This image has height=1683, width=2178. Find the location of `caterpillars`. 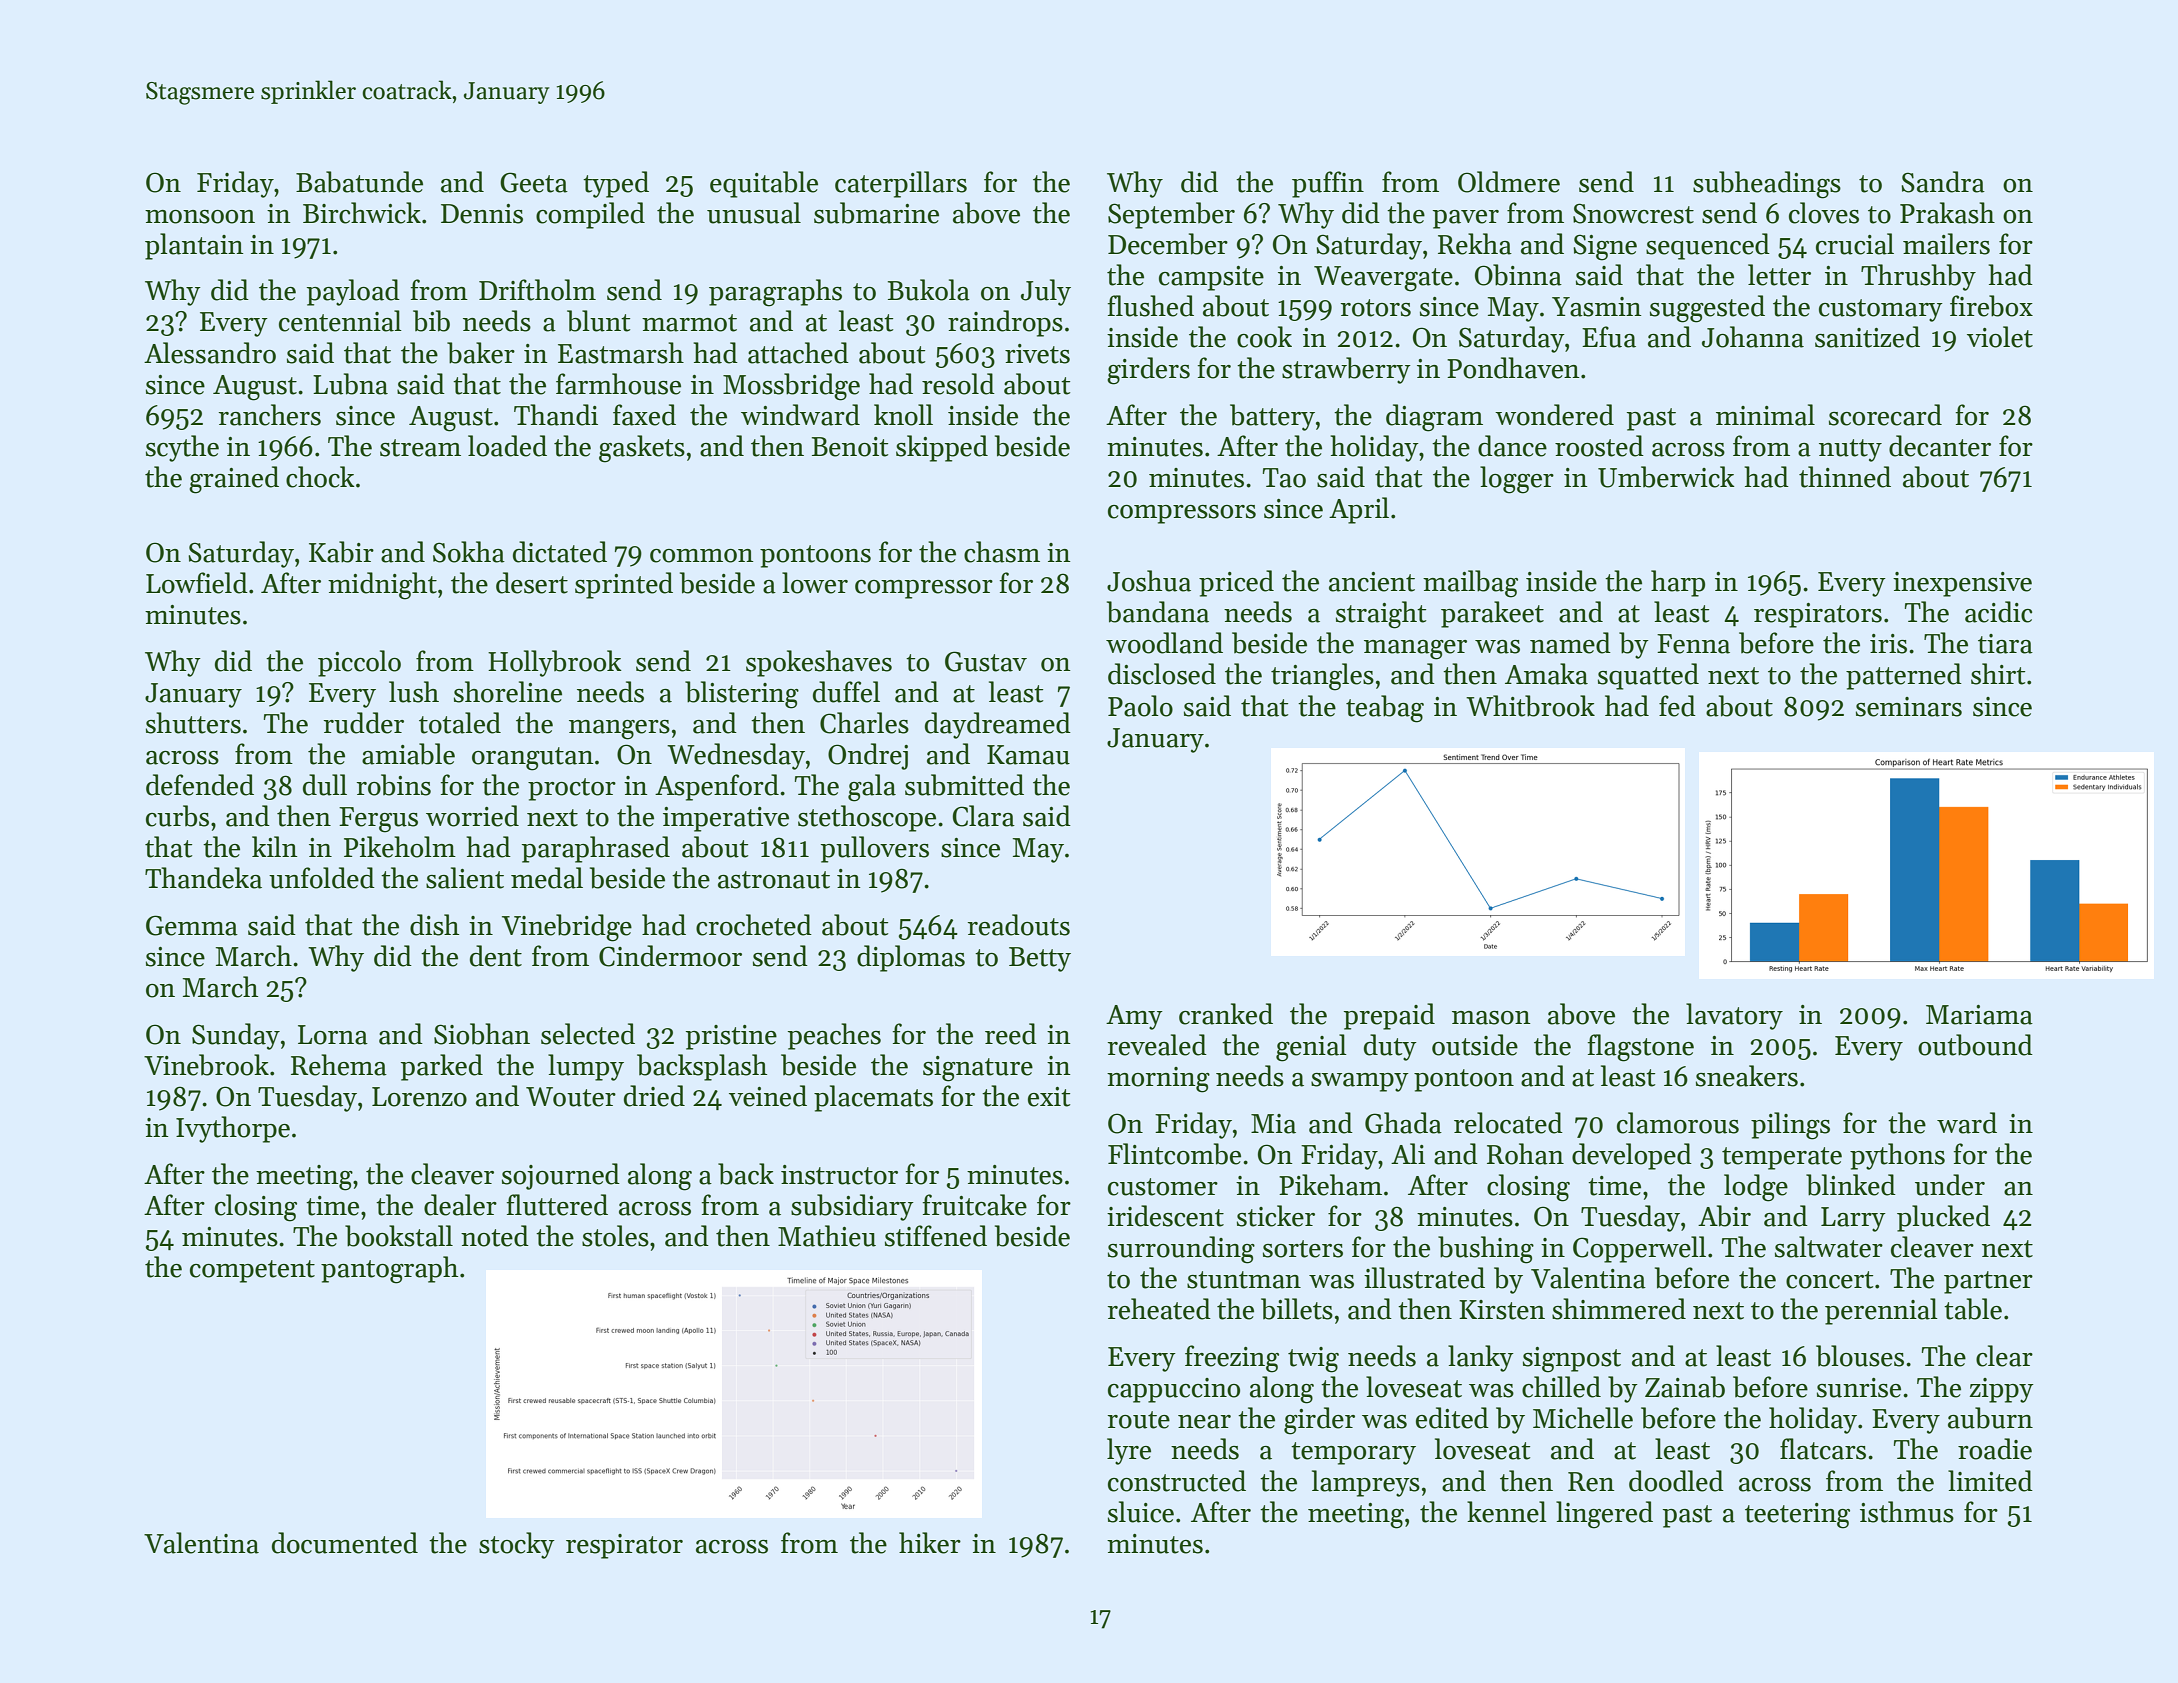

caterpillars is located at coordinates (901, 184).
